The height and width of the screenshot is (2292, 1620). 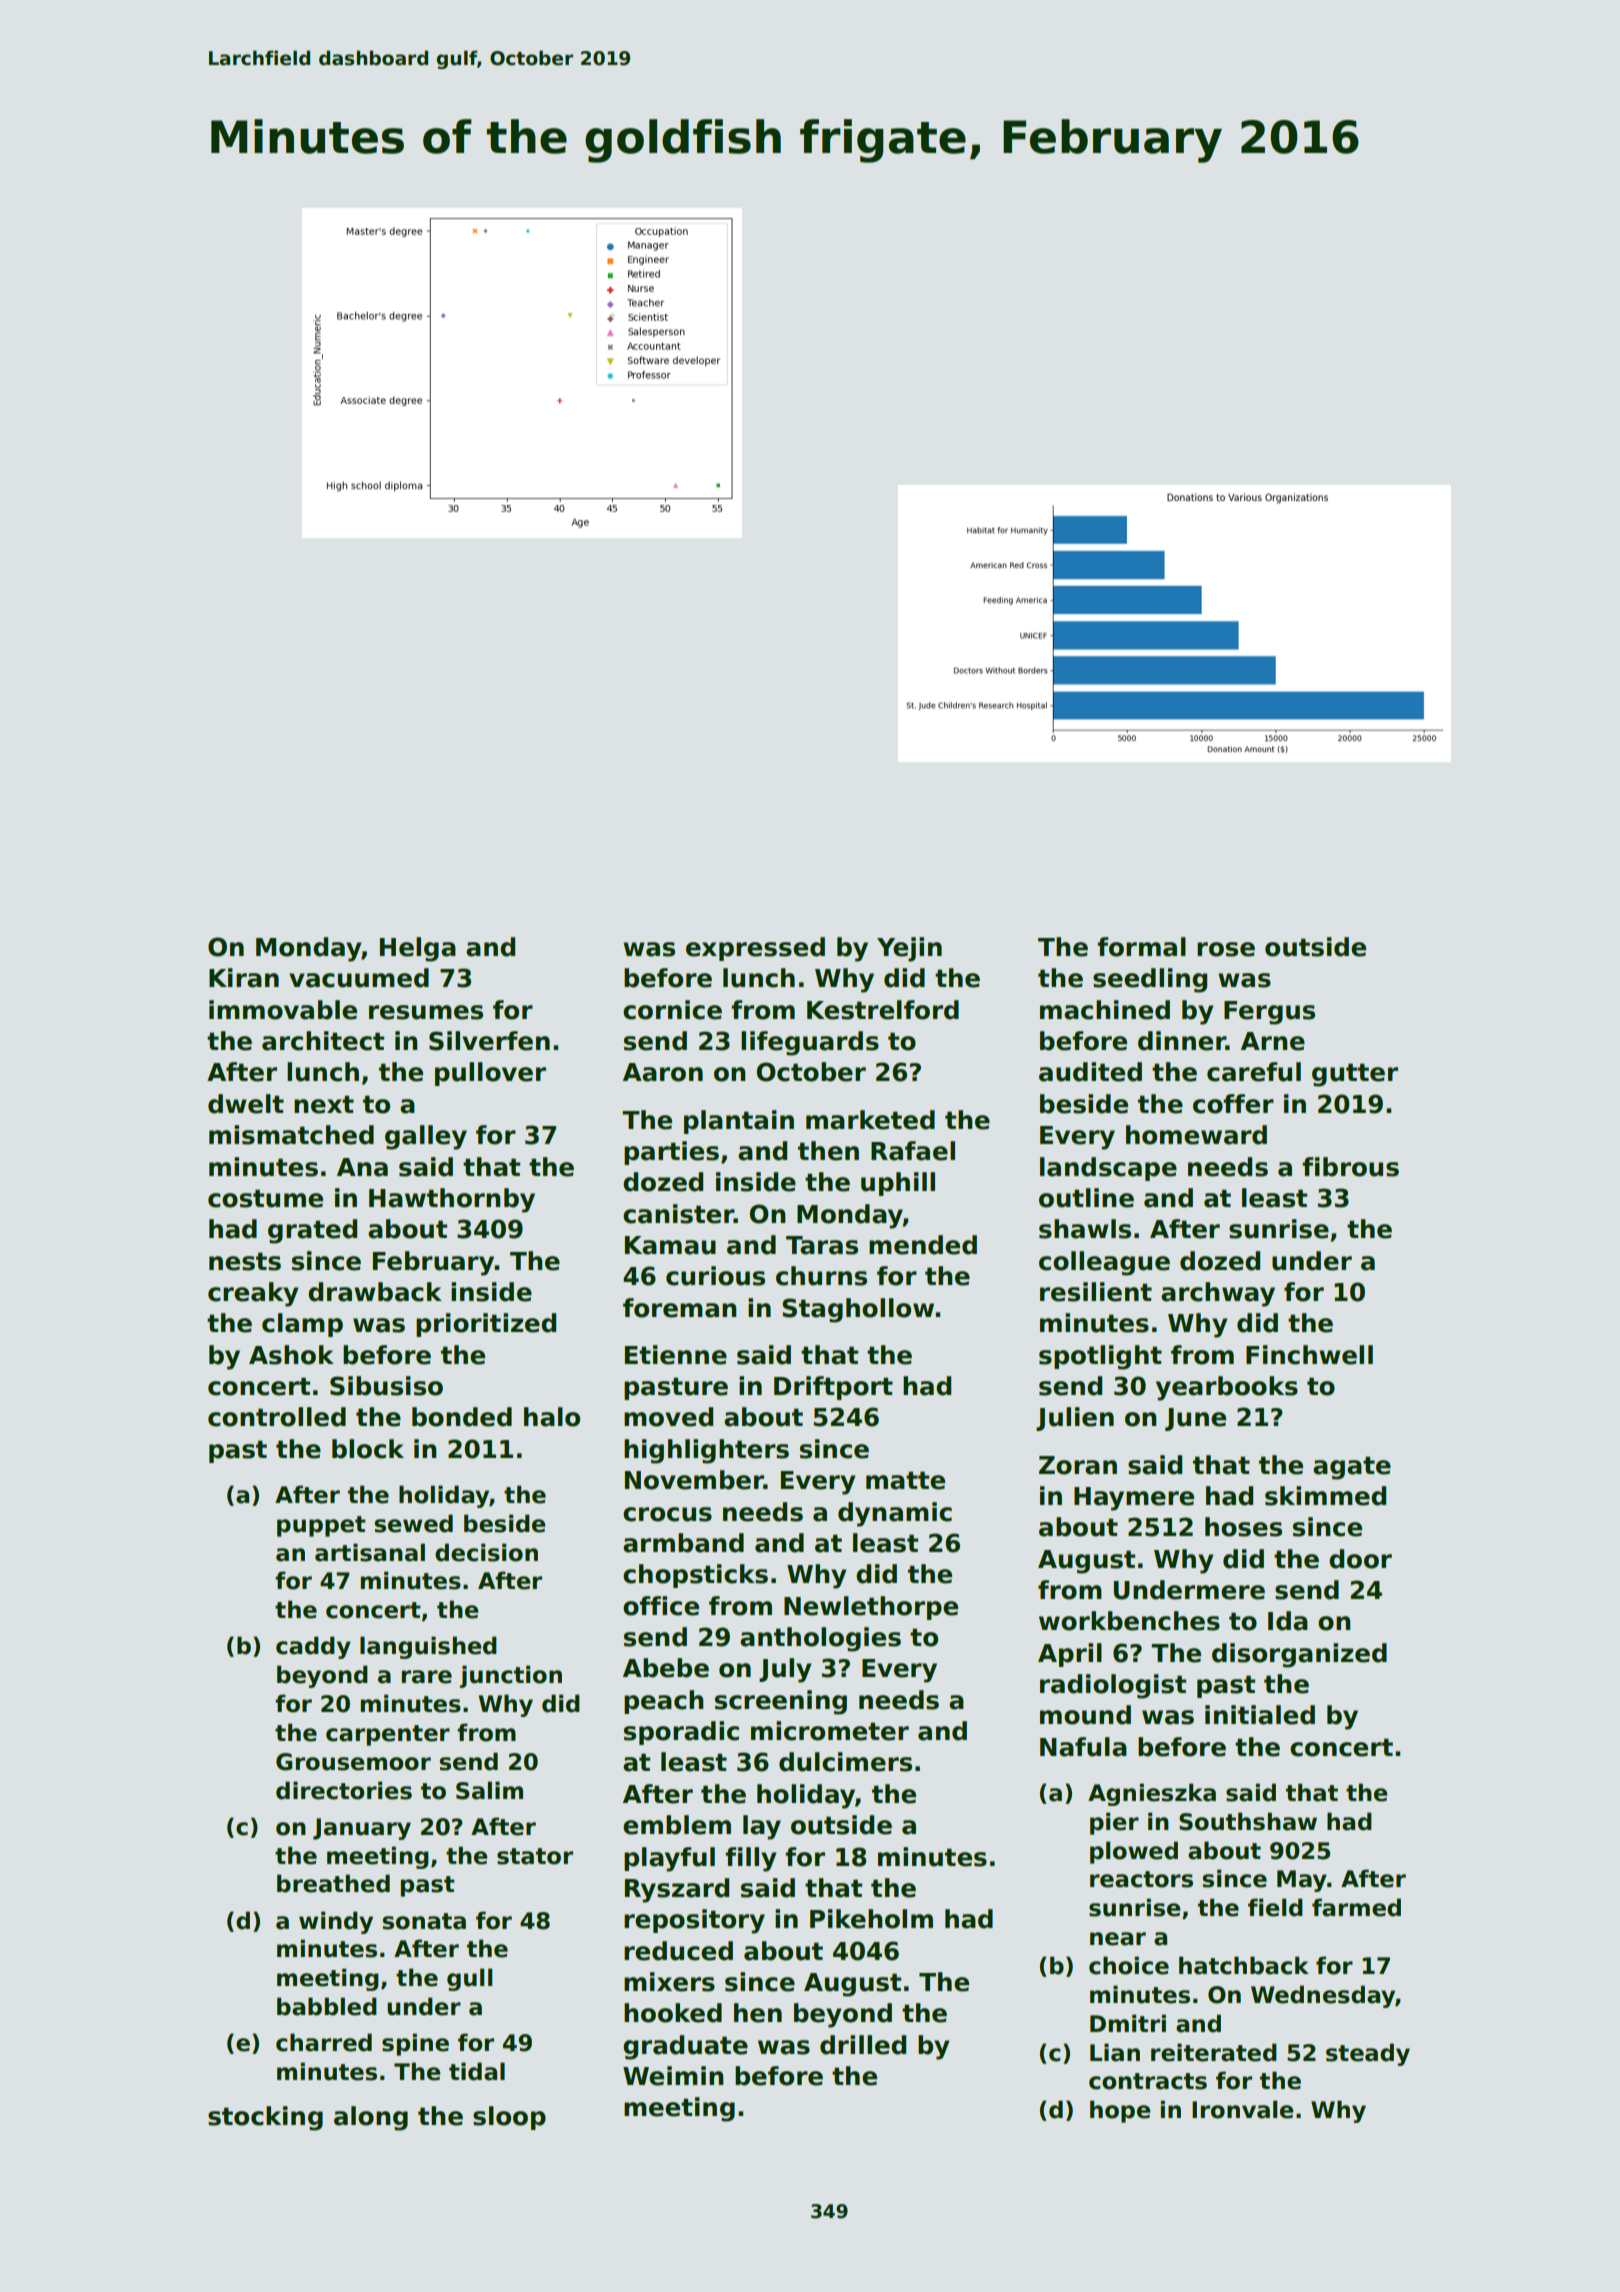 I want to click on matte, so click(x=905, y=1480).
